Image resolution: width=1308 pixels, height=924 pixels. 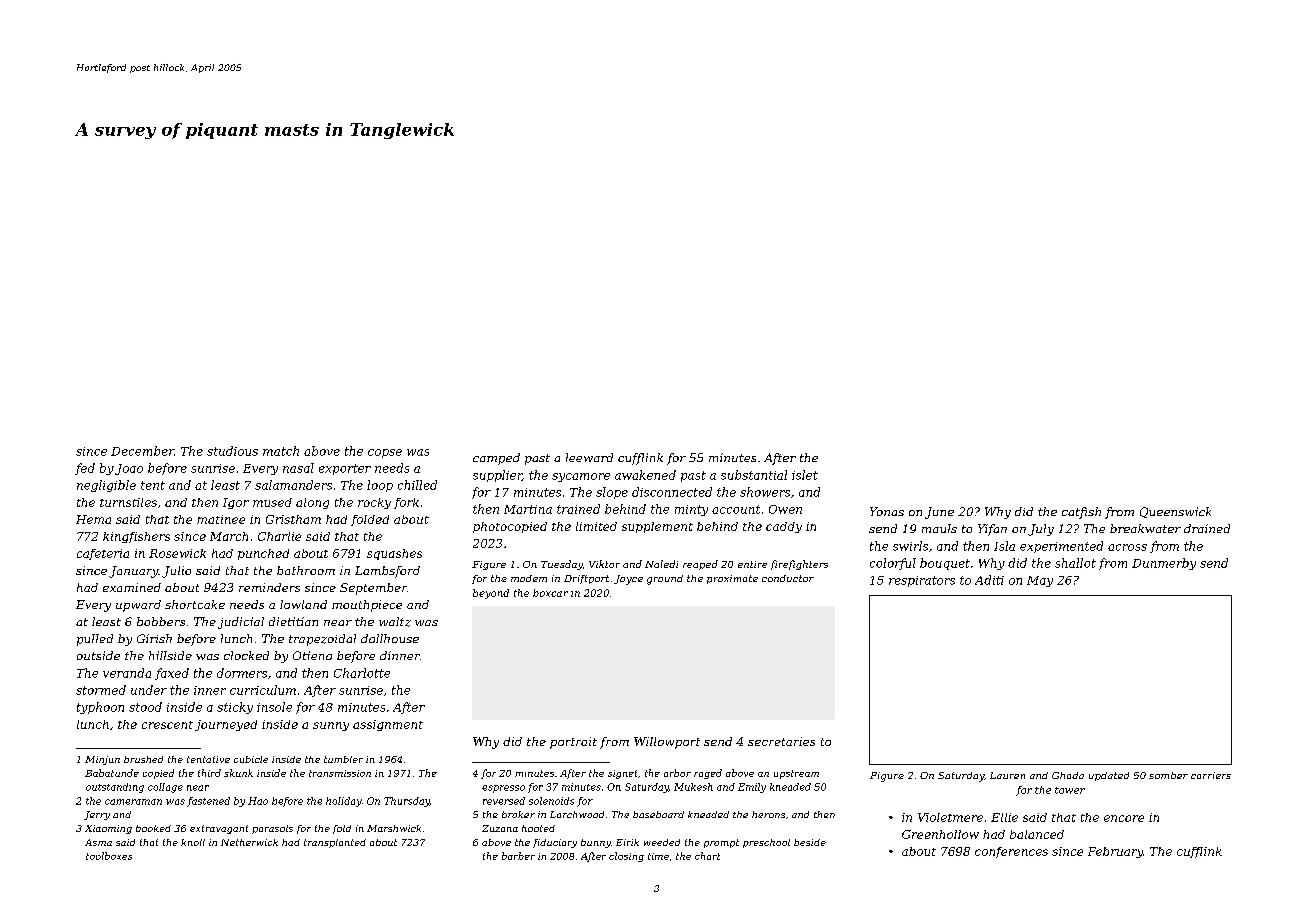 I want to click on Marshwick, so click(x=394, y=828).
